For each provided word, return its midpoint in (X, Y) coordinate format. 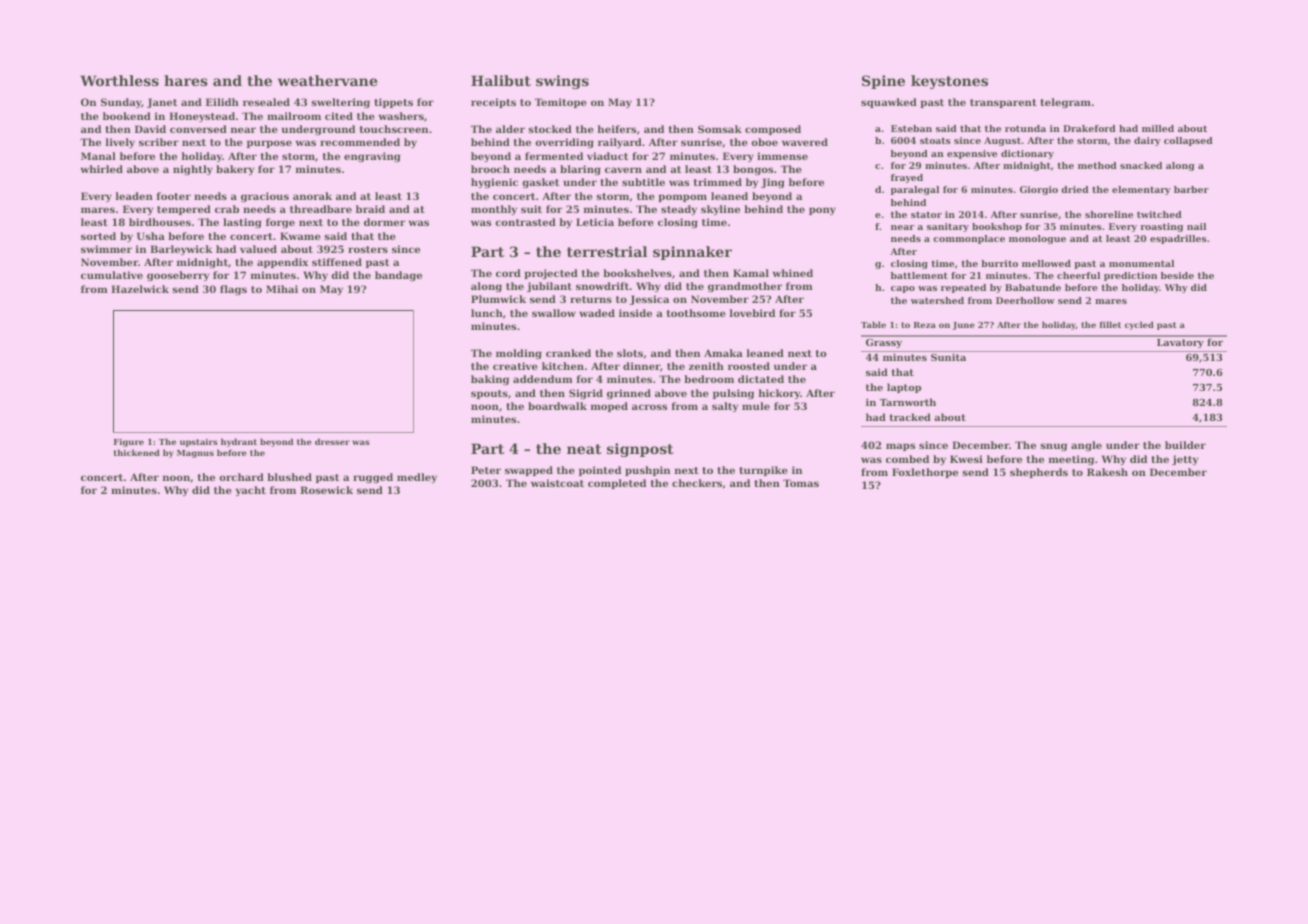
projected (551, 274)
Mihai (282, 289)
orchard (241, 477)
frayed (907, 178)
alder (510, 129)
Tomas (801, 483)
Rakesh (1107, 472)
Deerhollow (1025, 300)
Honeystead (202, 117)
